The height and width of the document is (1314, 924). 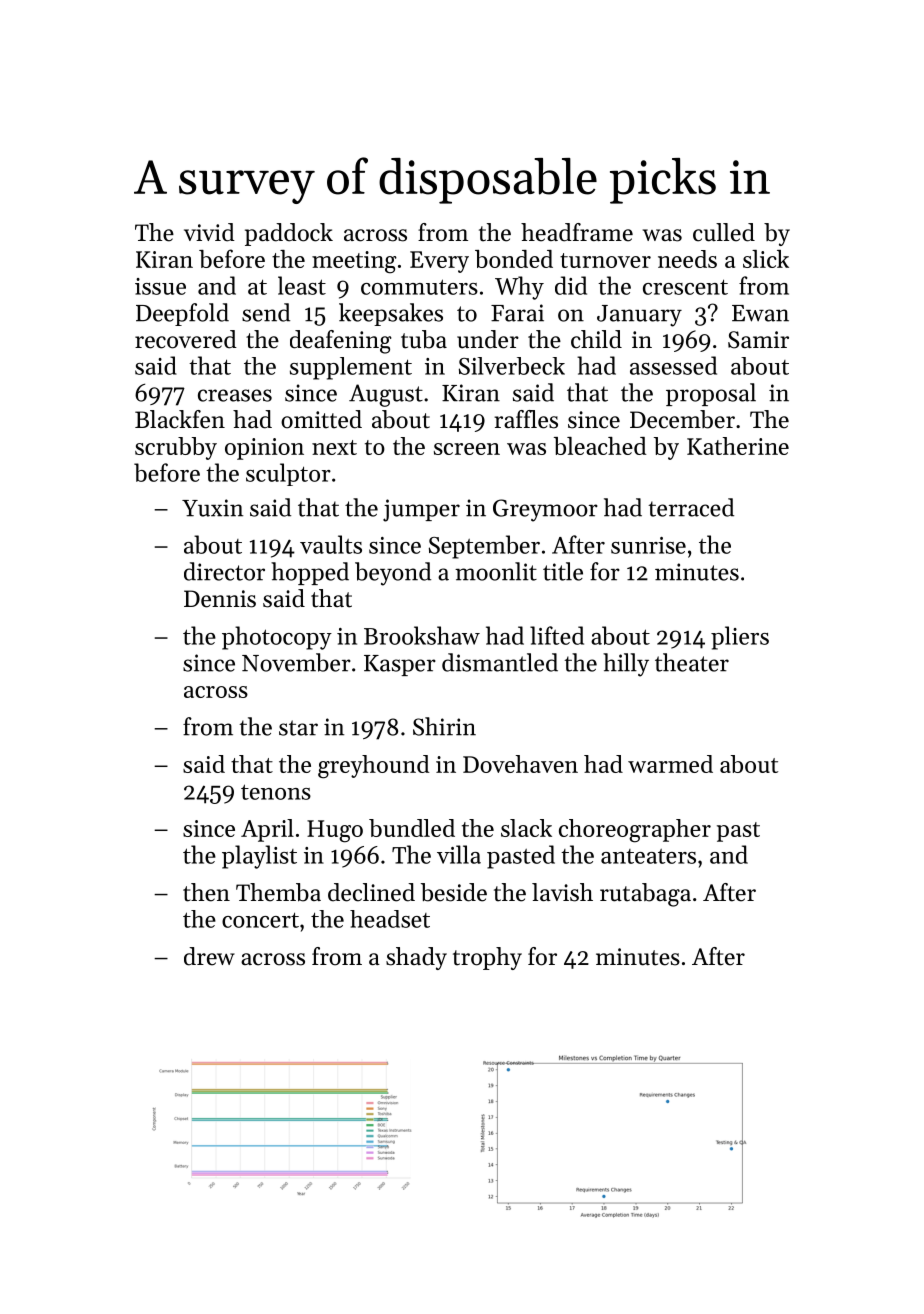 I want to click on headframe, so click(x=577, y=232).
